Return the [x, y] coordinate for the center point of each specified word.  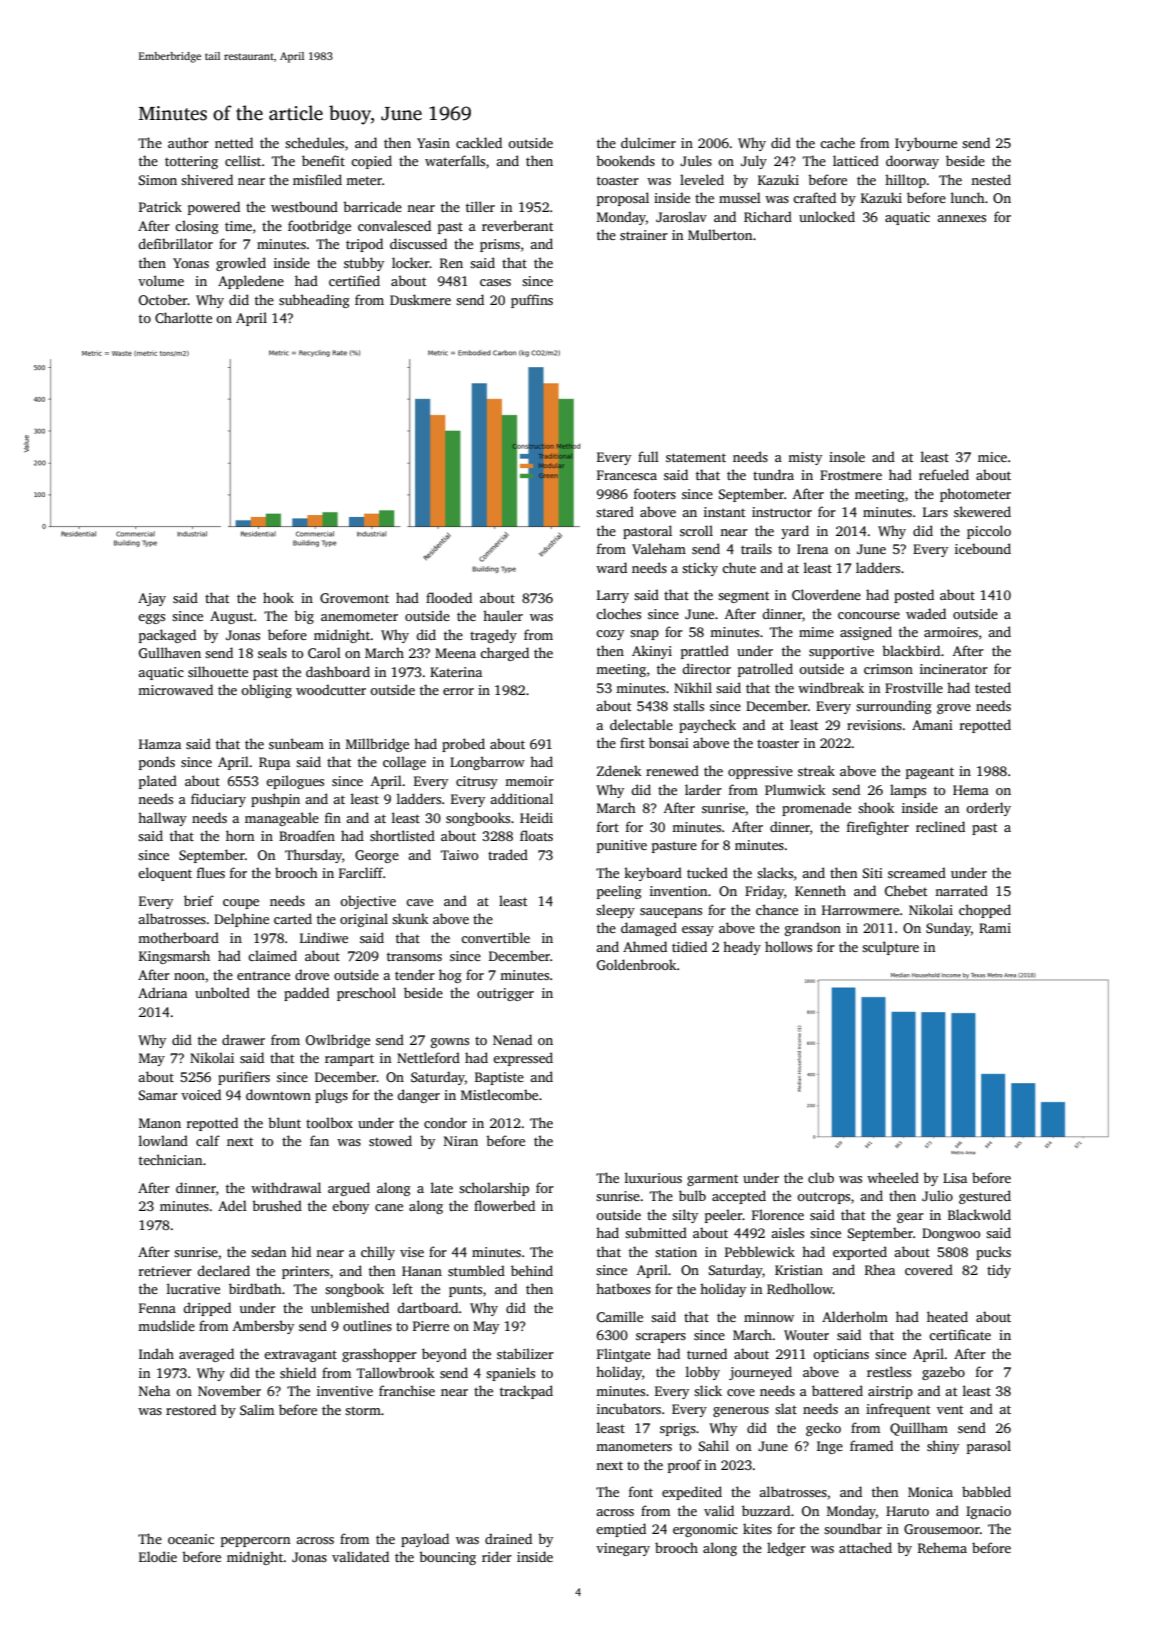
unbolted [222, 992]
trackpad [526, 1392]
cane [389, 1207]
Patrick [160, 206]
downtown [278, 1094]
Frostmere [851, 475]
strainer [644, 235]
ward [611, 567]
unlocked [827, 216]
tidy [999, 1271]
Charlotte [183, 317]
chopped [985, 911]
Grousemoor [942, 1529]
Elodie [158, 1556]
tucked [707, 872]
